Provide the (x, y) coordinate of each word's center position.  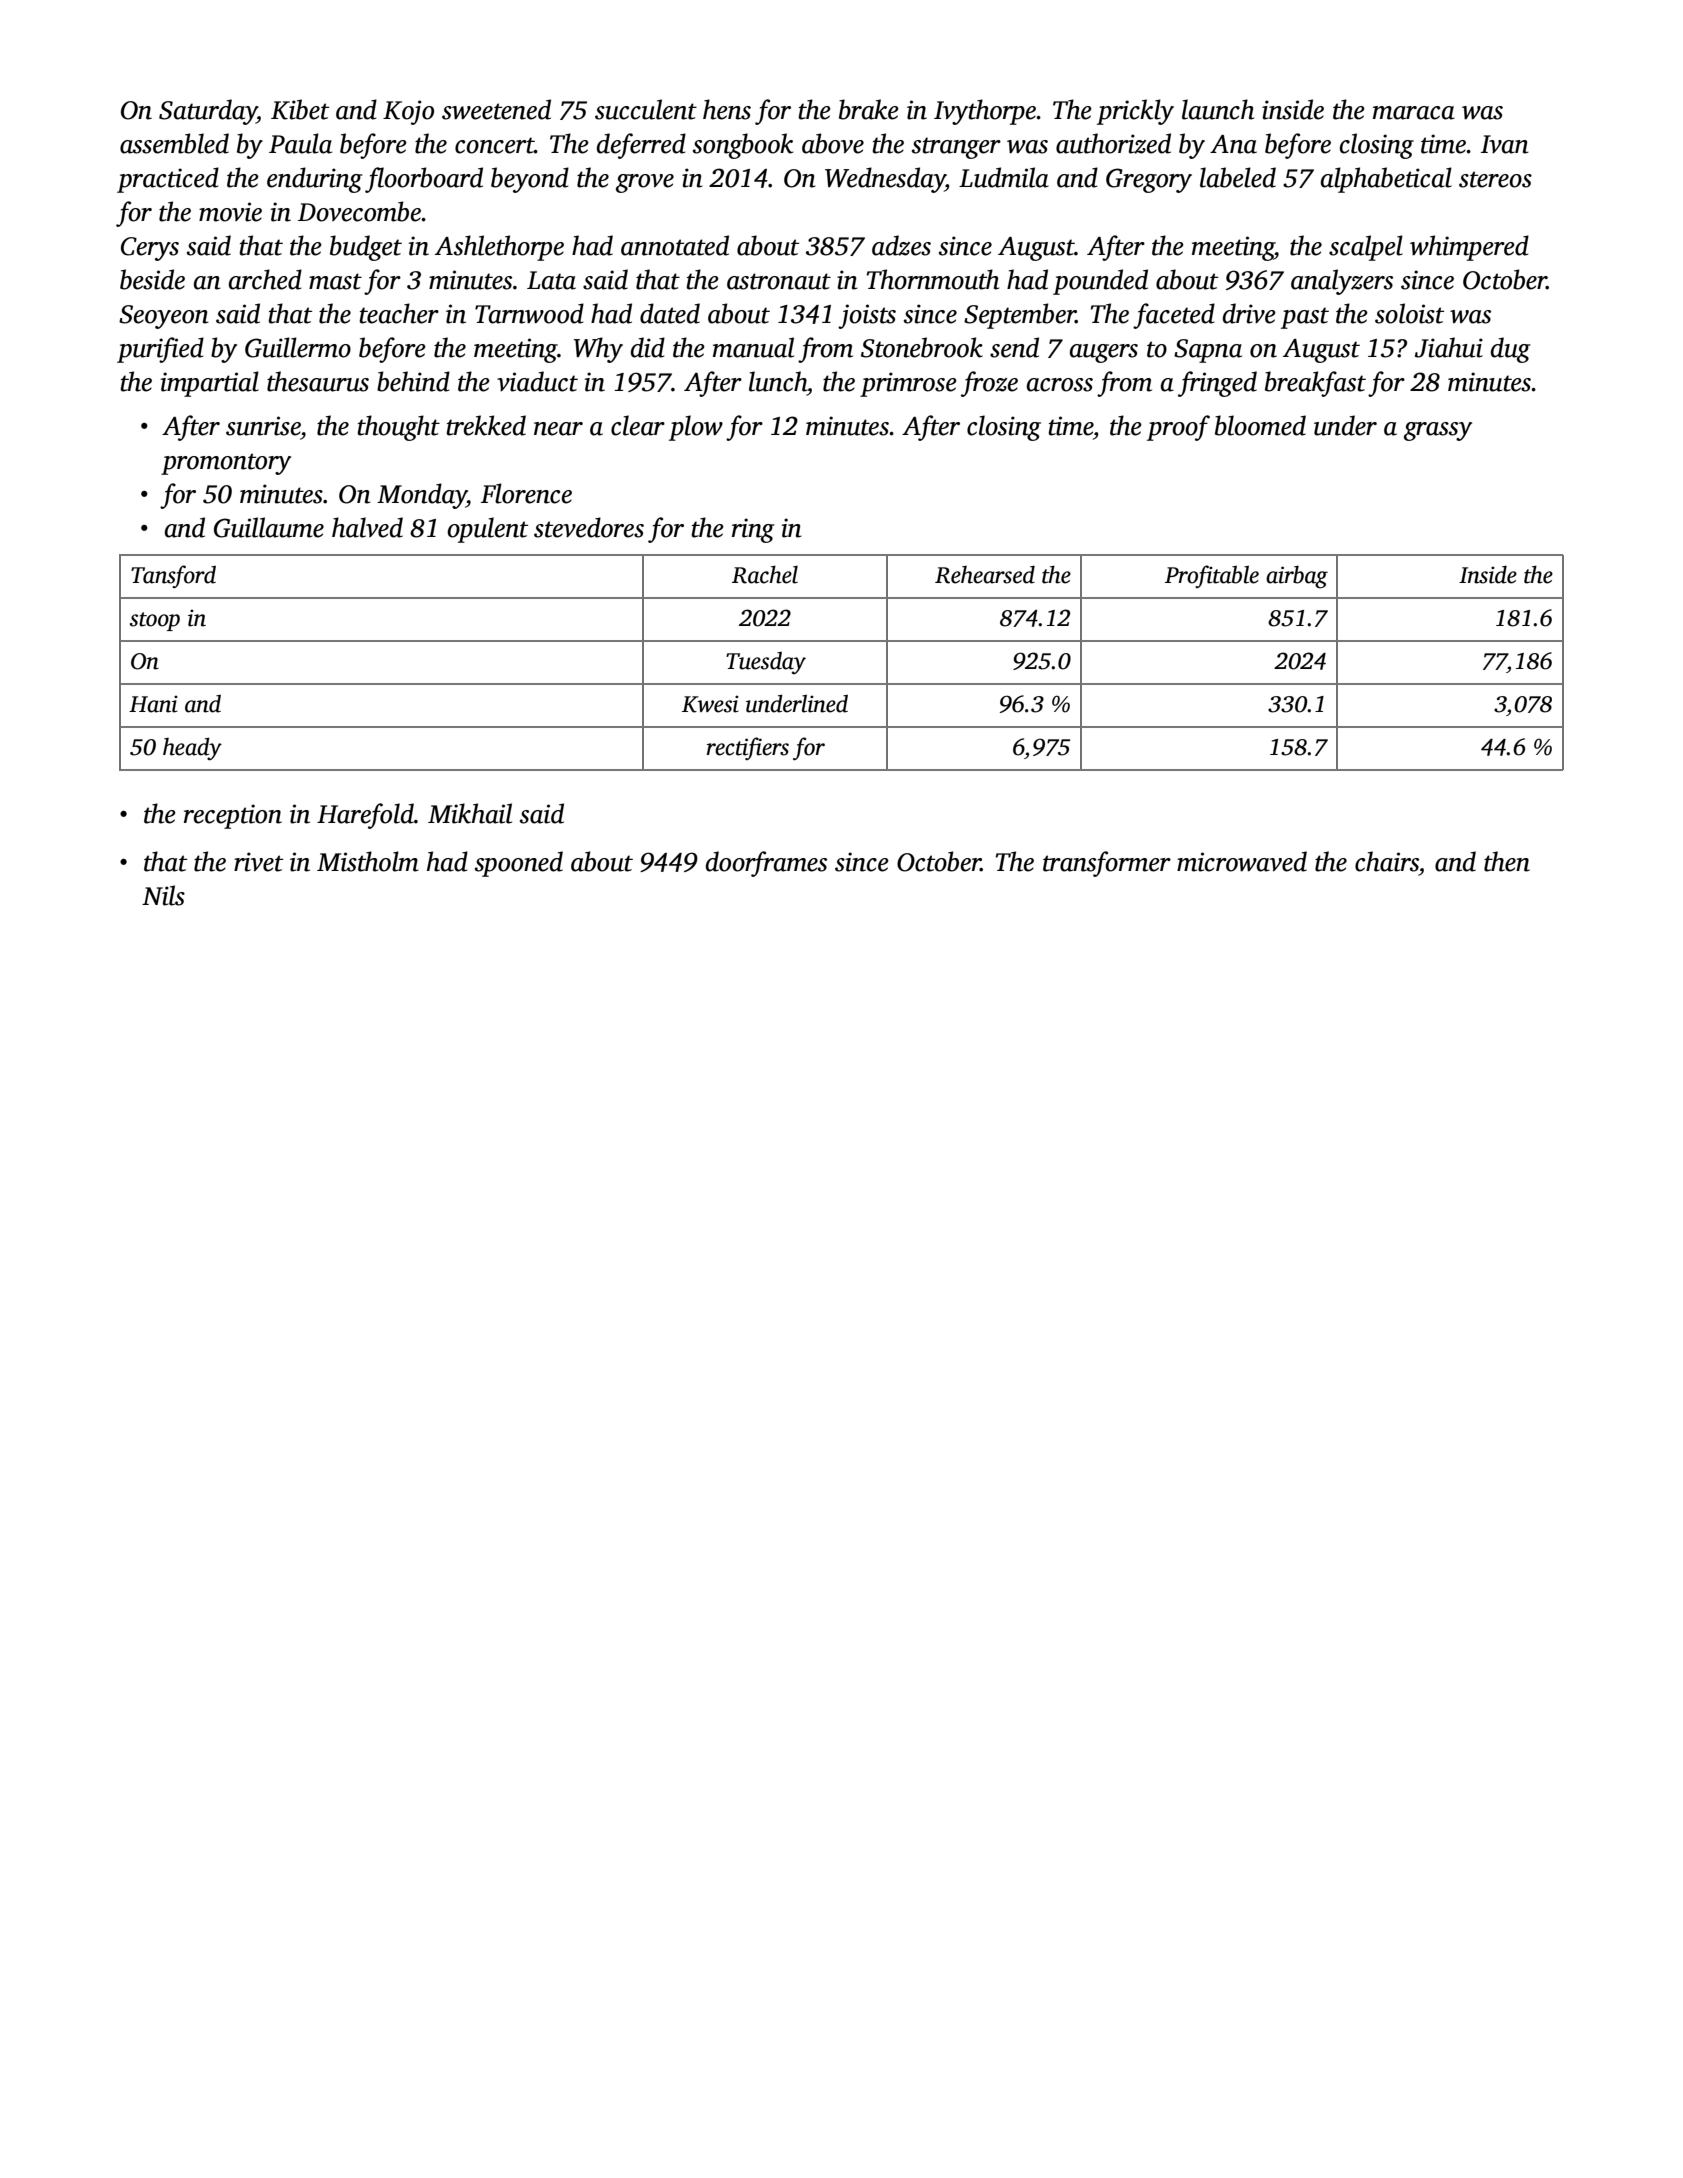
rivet (258, 862)
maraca (1414, 113)
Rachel (765, 574)
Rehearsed (985, 575)
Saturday (208, 112)
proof (1178, 428)
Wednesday (885, 180)
